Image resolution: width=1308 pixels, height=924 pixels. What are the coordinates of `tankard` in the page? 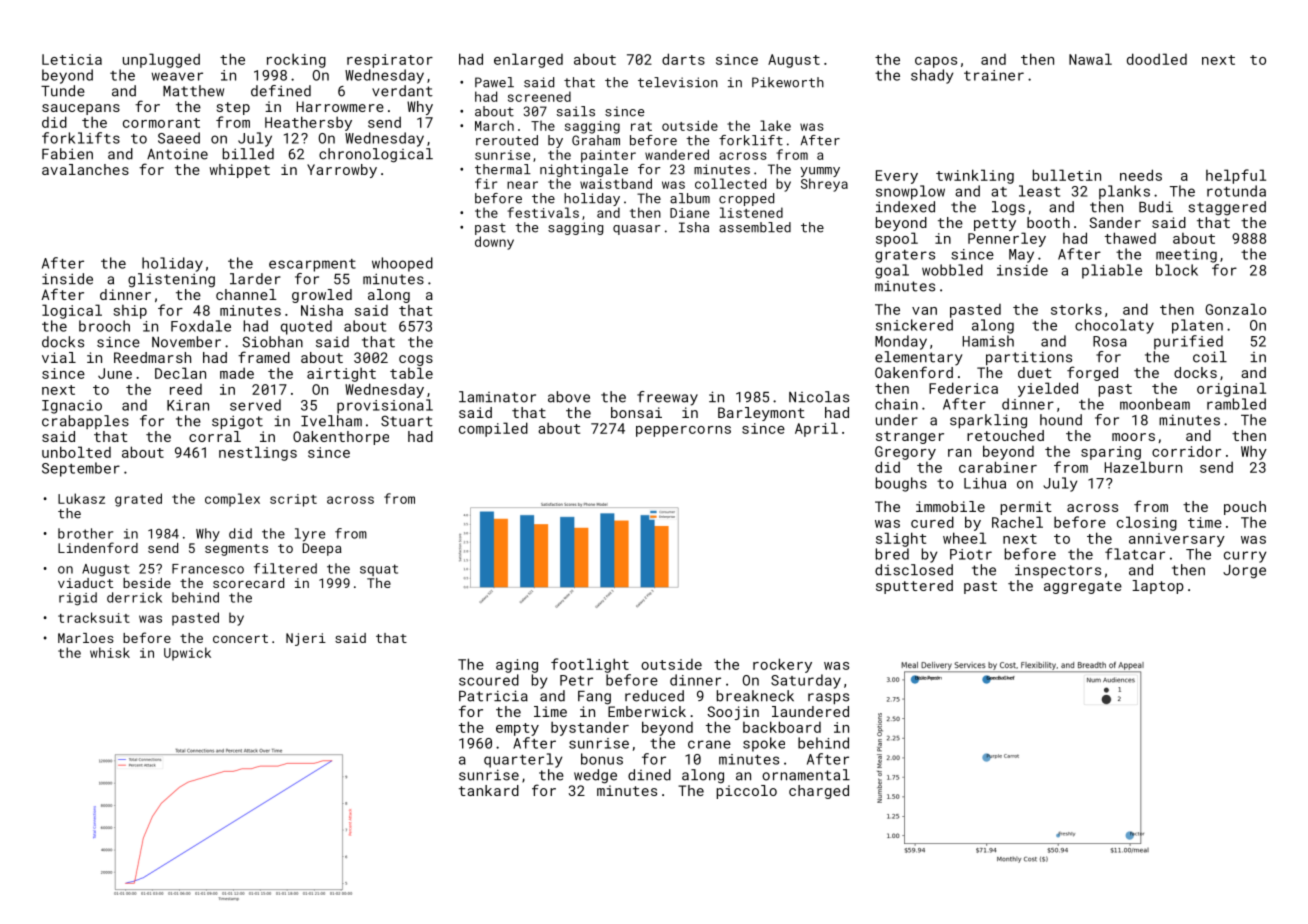 It's located at (489, 790).
